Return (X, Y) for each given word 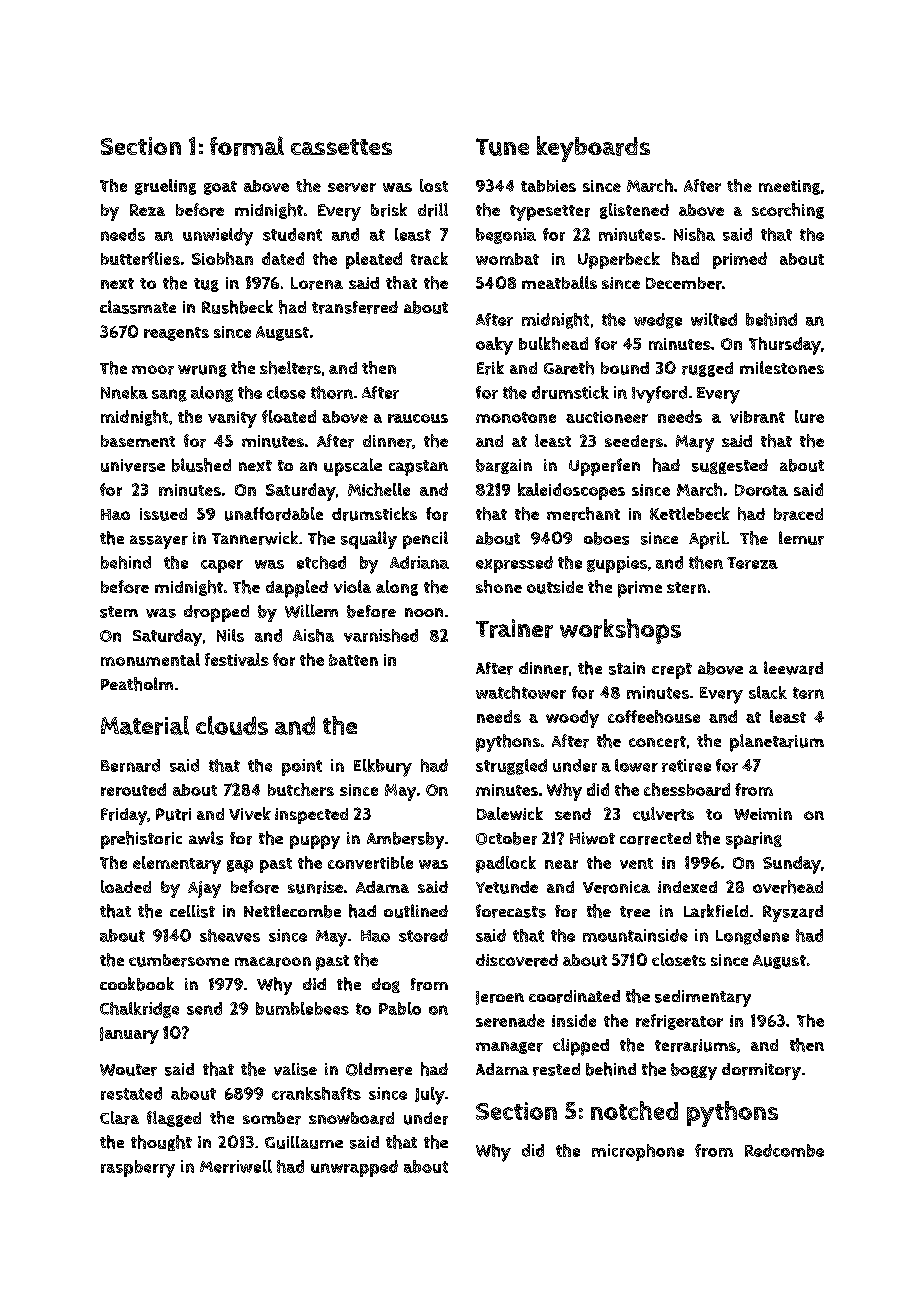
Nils (230, 635)
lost (434, 185)
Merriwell (236, 1166)
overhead (788, 887)
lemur (801, 538)
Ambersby (405, 840)
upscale (353, 467)
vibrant (757, 417)
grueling (165, 187)
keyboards (593, 149)
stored (423, 935)
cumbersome (179, 960)
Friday (124, 816)
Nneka (124, 392)
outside (555, 587)
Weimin (763, 814)
